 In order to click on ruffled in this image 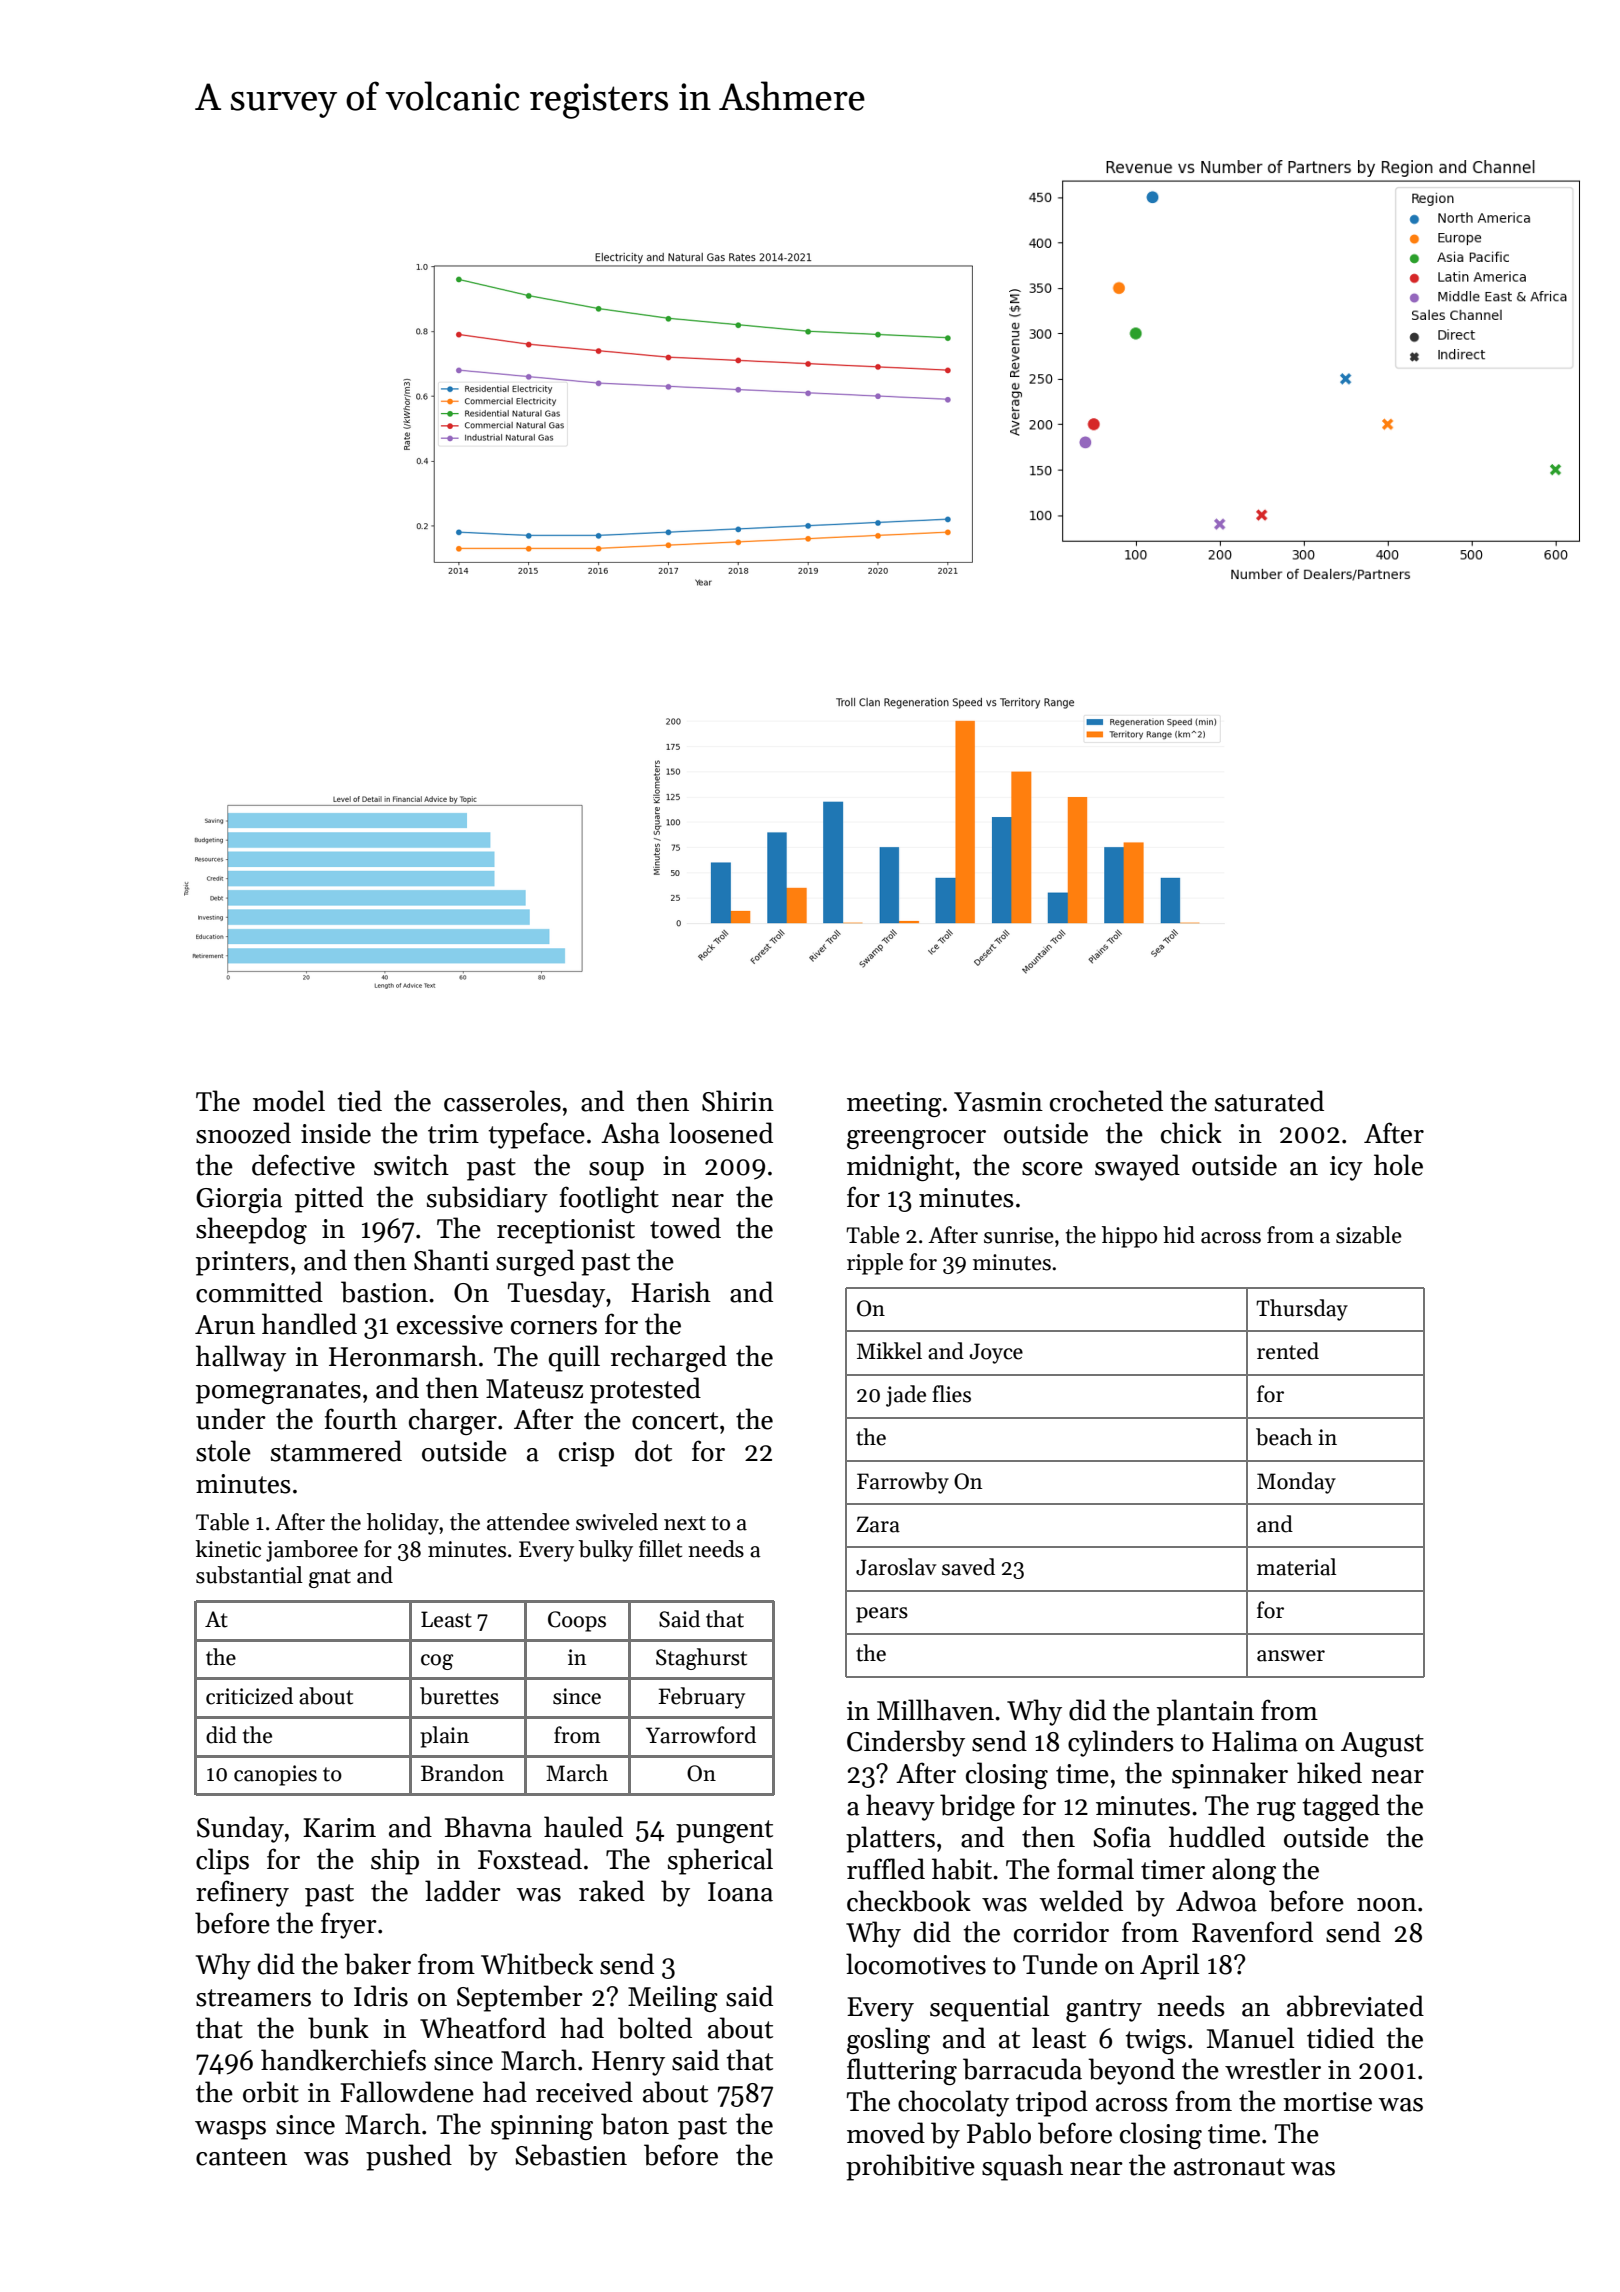, I will do `click(886, 1869)`.
